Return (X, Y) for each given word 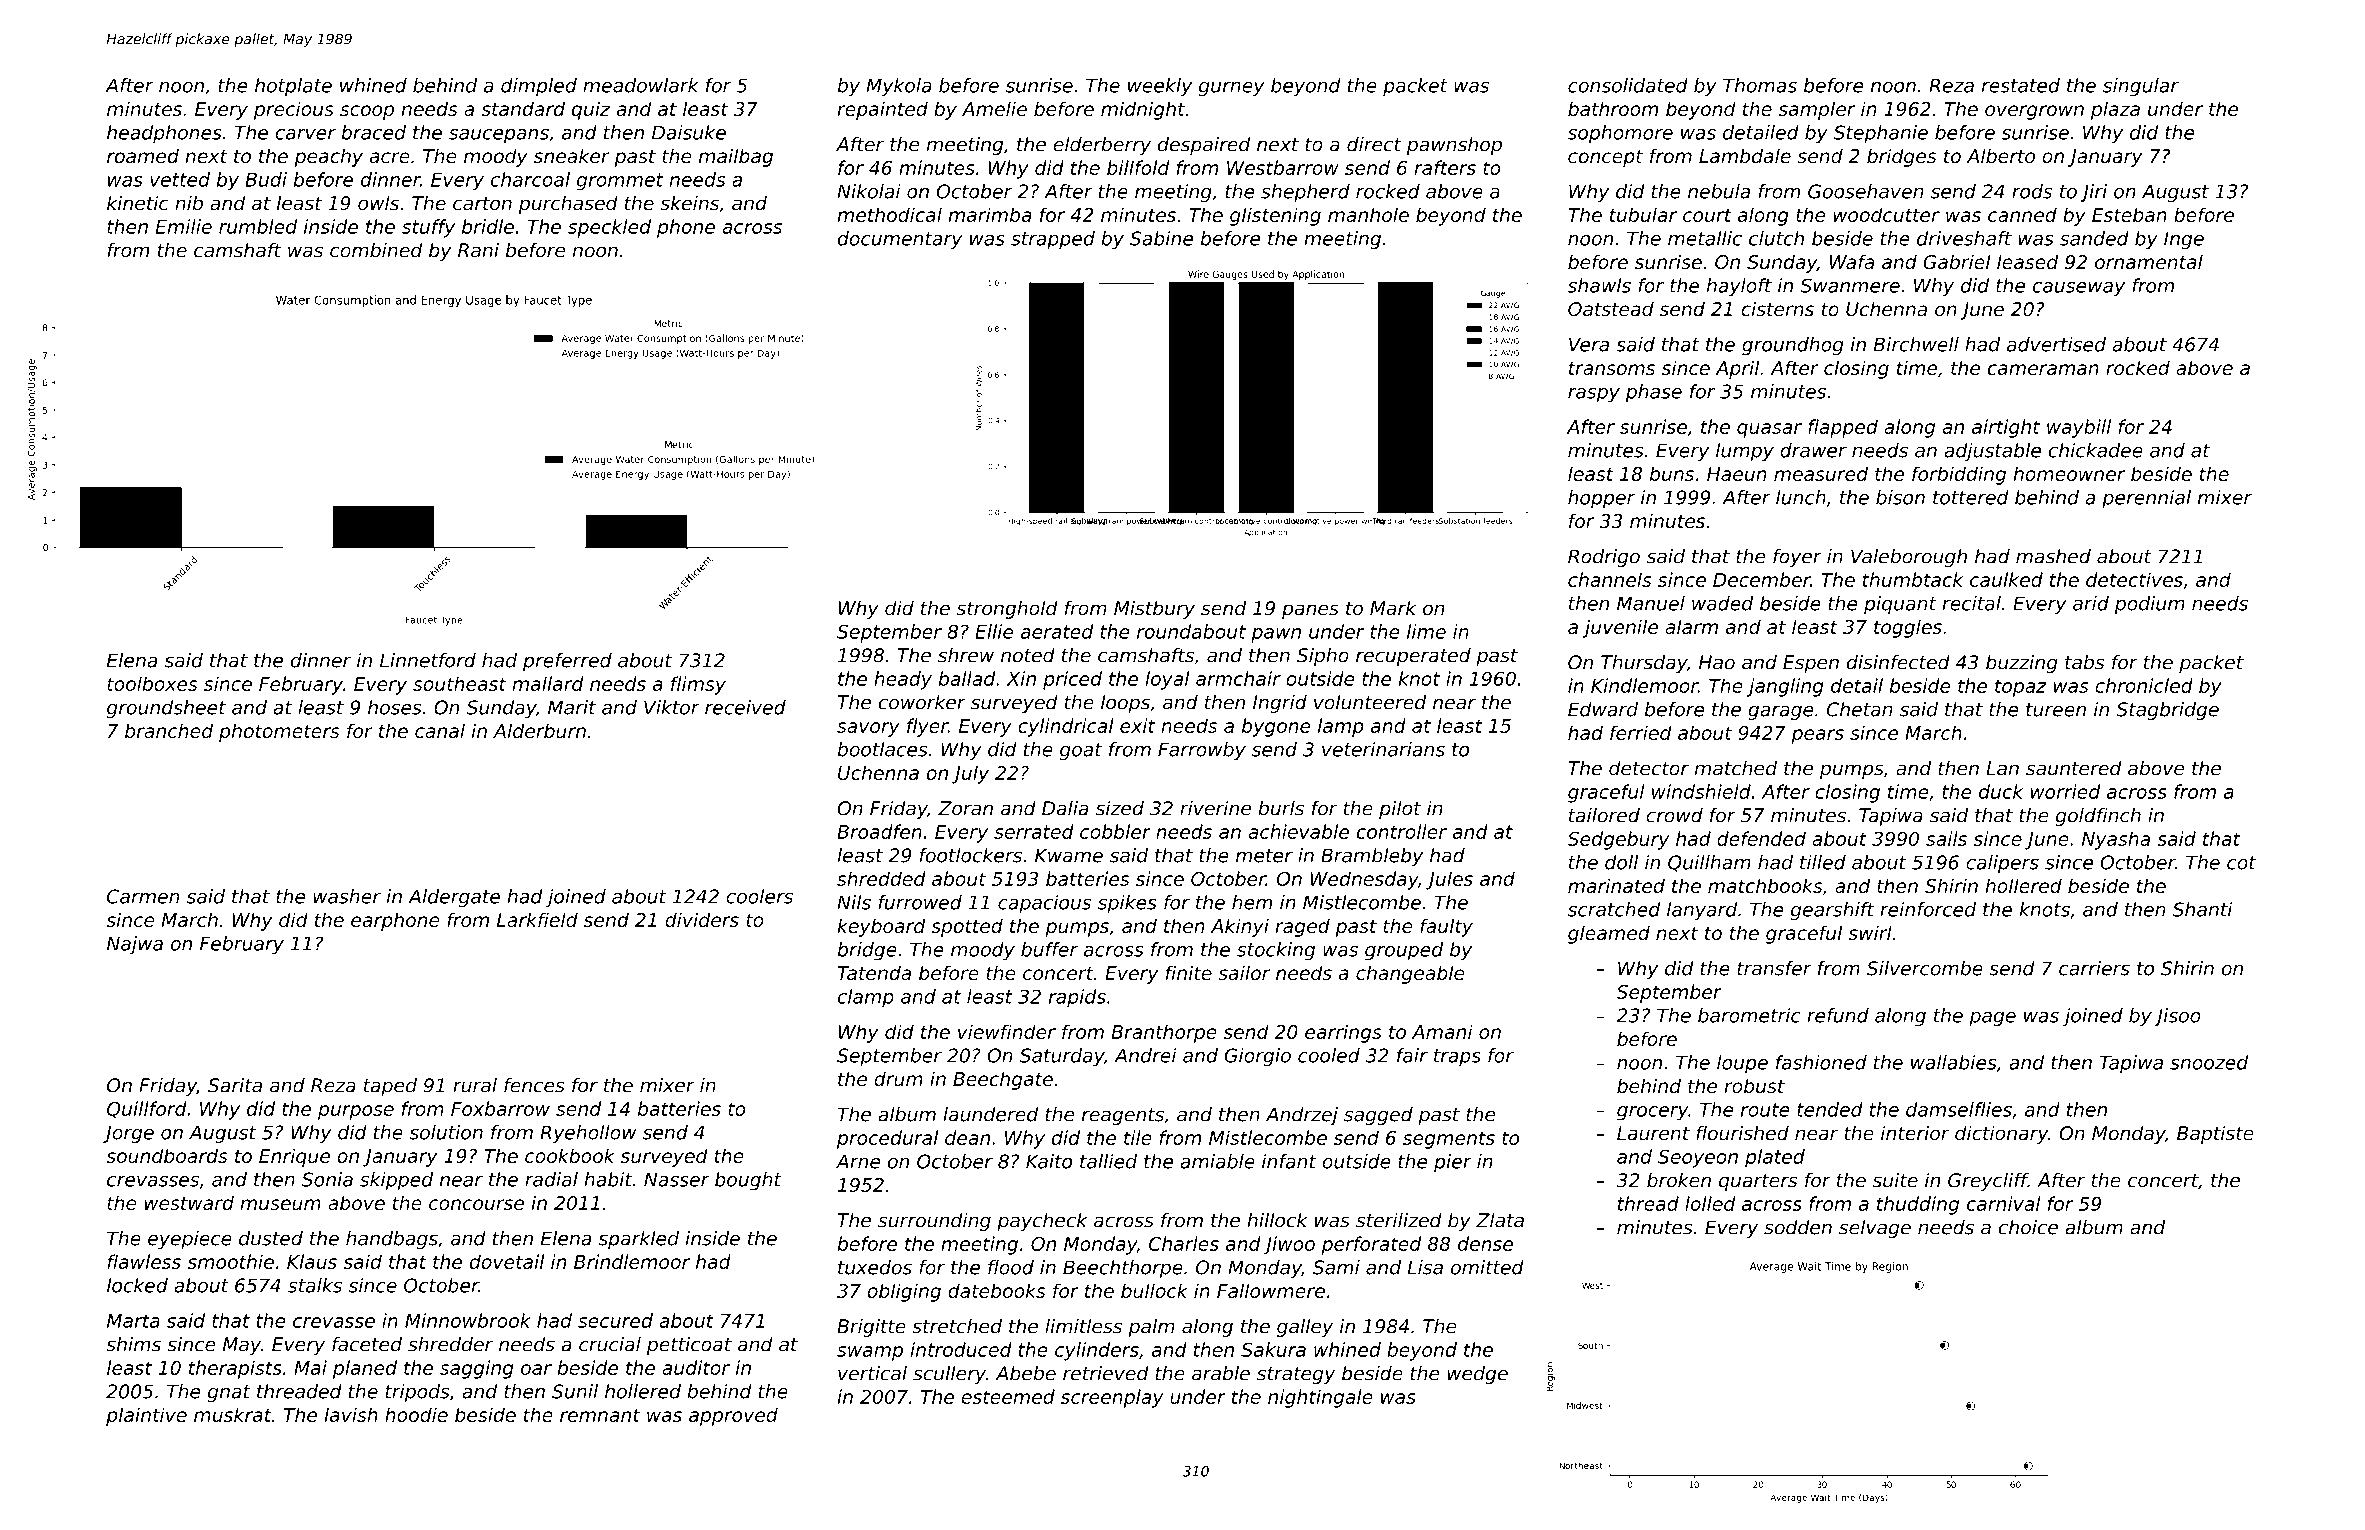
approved (733, 1416)
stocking (1276, 951)
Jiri (2093, 193)
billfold (1138, 167)
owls (378, 203)
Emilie (184, 226)
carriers (2094, 968)
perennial (2146, 499)
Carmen (143, 896)
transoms (1612, 368)
